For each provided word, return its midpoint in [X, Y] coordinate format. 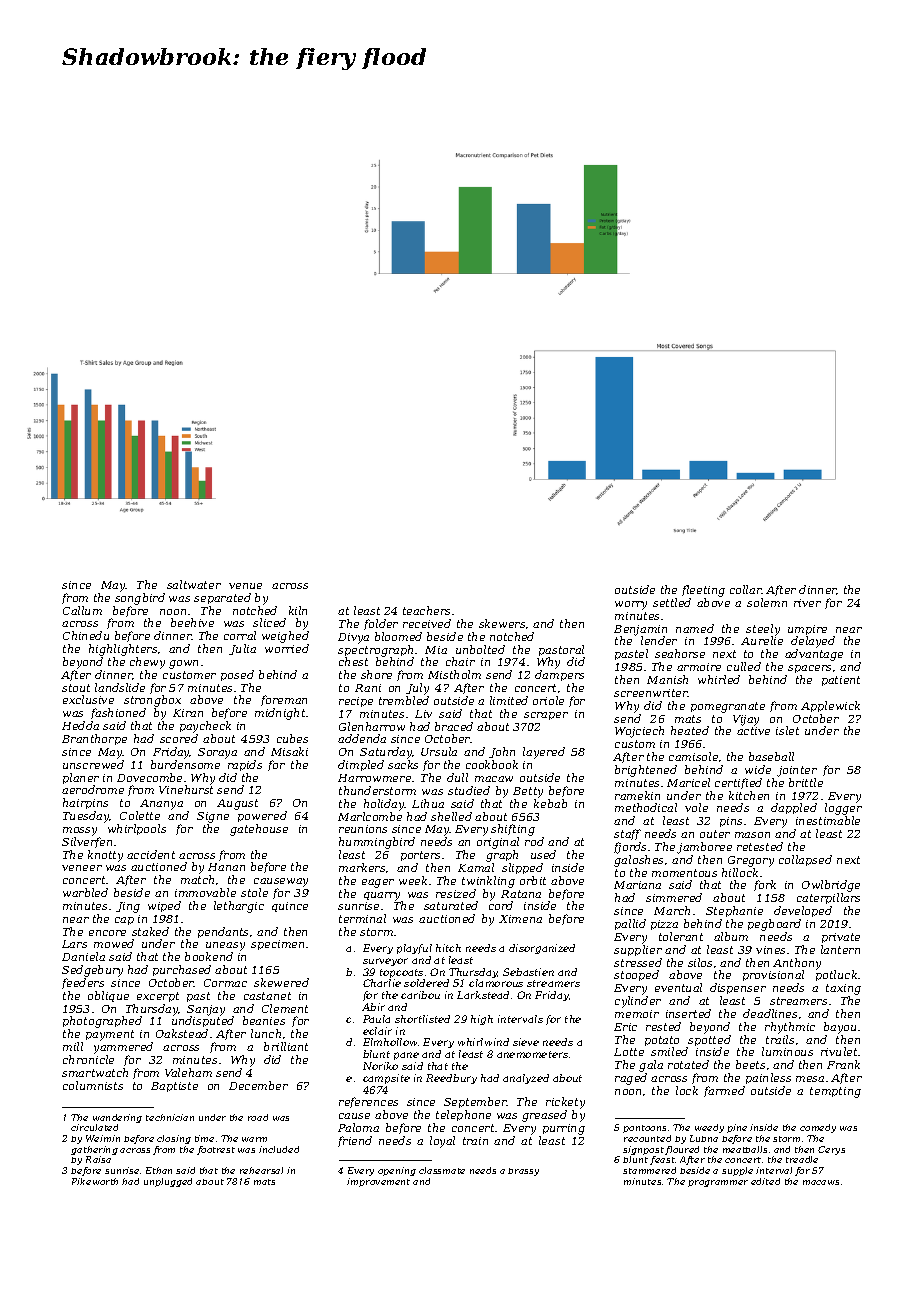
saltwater [194, 584]
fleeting [703, 591]
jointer [797, 771]
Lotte [629, 1052]
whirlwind [483, 1042]
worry [631, 605]
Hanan [226, 867]
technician [170, 1117]
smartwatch [95, 1072]
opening [397, 1171]
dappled [794, 808]
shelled [451, 816]
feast [662, 1160]
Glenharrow [372, 726]
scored [179, 738]
